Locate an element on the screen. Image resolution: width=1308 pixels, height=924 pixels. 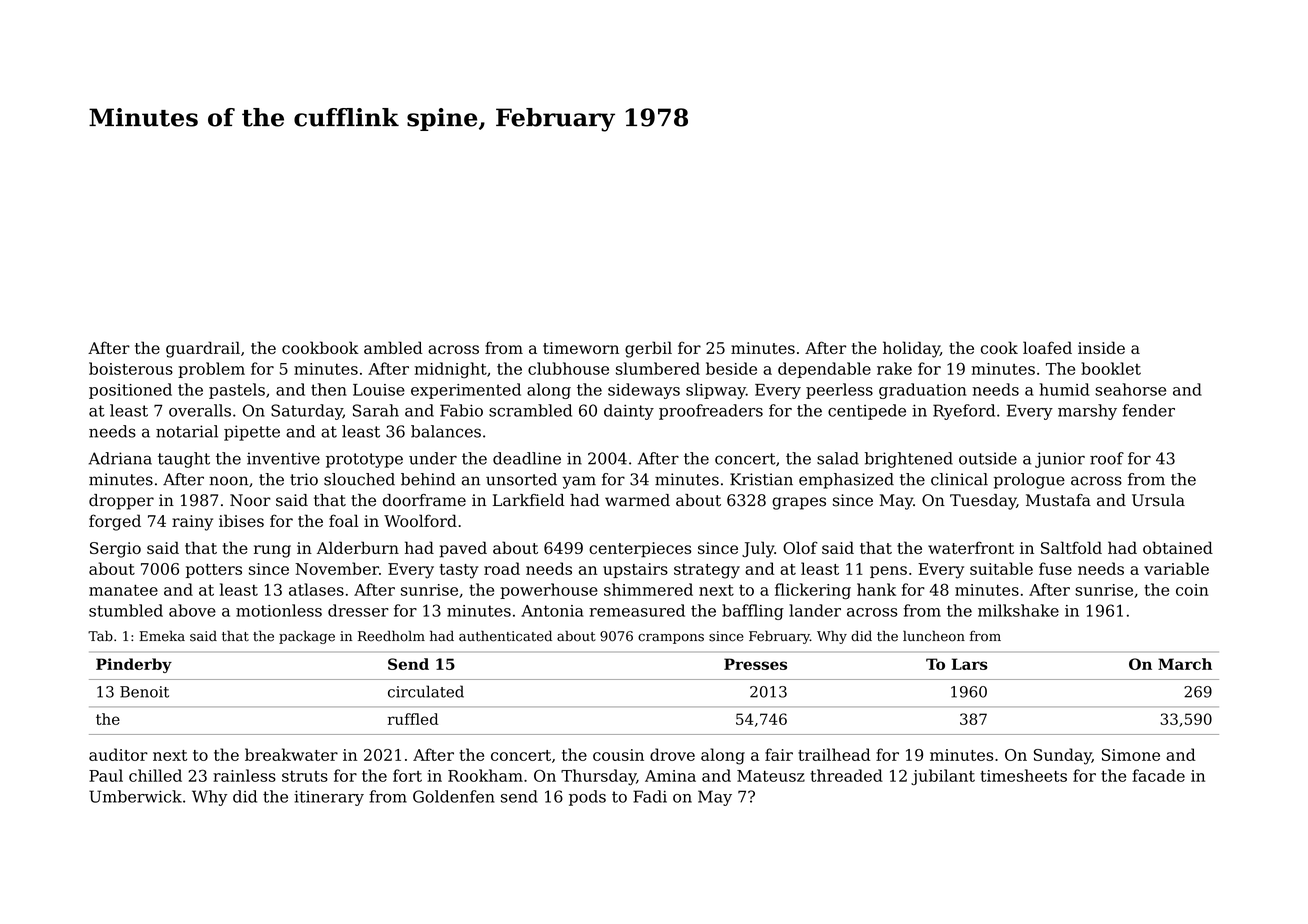
powerhouse is located at coordinates (549, 591).
